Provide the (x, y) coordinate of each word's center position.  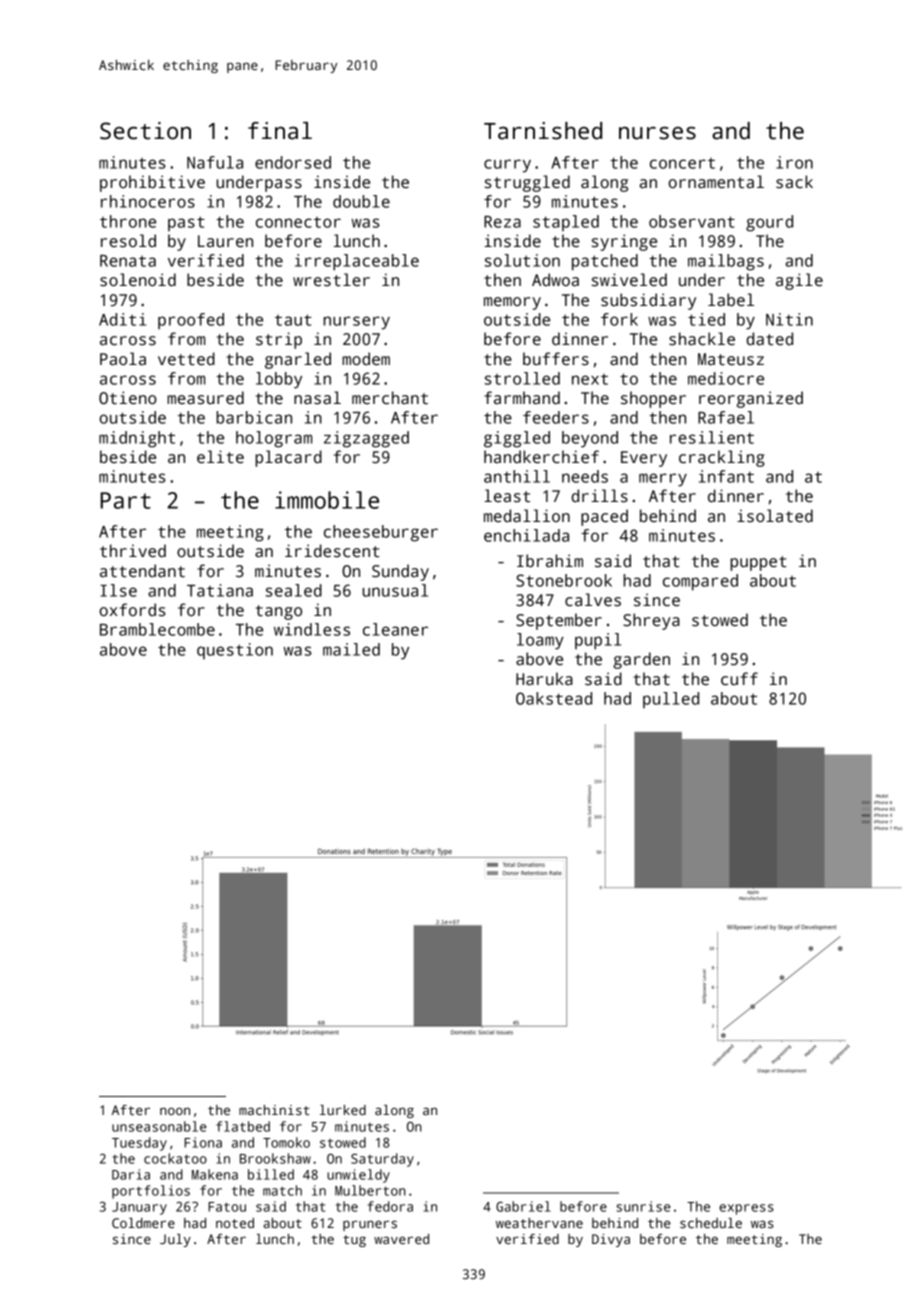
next (590, 379)
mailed (351, 649)
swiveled (629, 280)
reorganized (751, 399)
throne (128, 221)
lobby (279, 380)
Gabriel (523, 1206)
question (235, 651)
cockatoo (175, 1158)
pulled (671, 700)
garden (641, 660)
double (361, 201)
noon (175, 1111)
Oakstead (554, 698)
